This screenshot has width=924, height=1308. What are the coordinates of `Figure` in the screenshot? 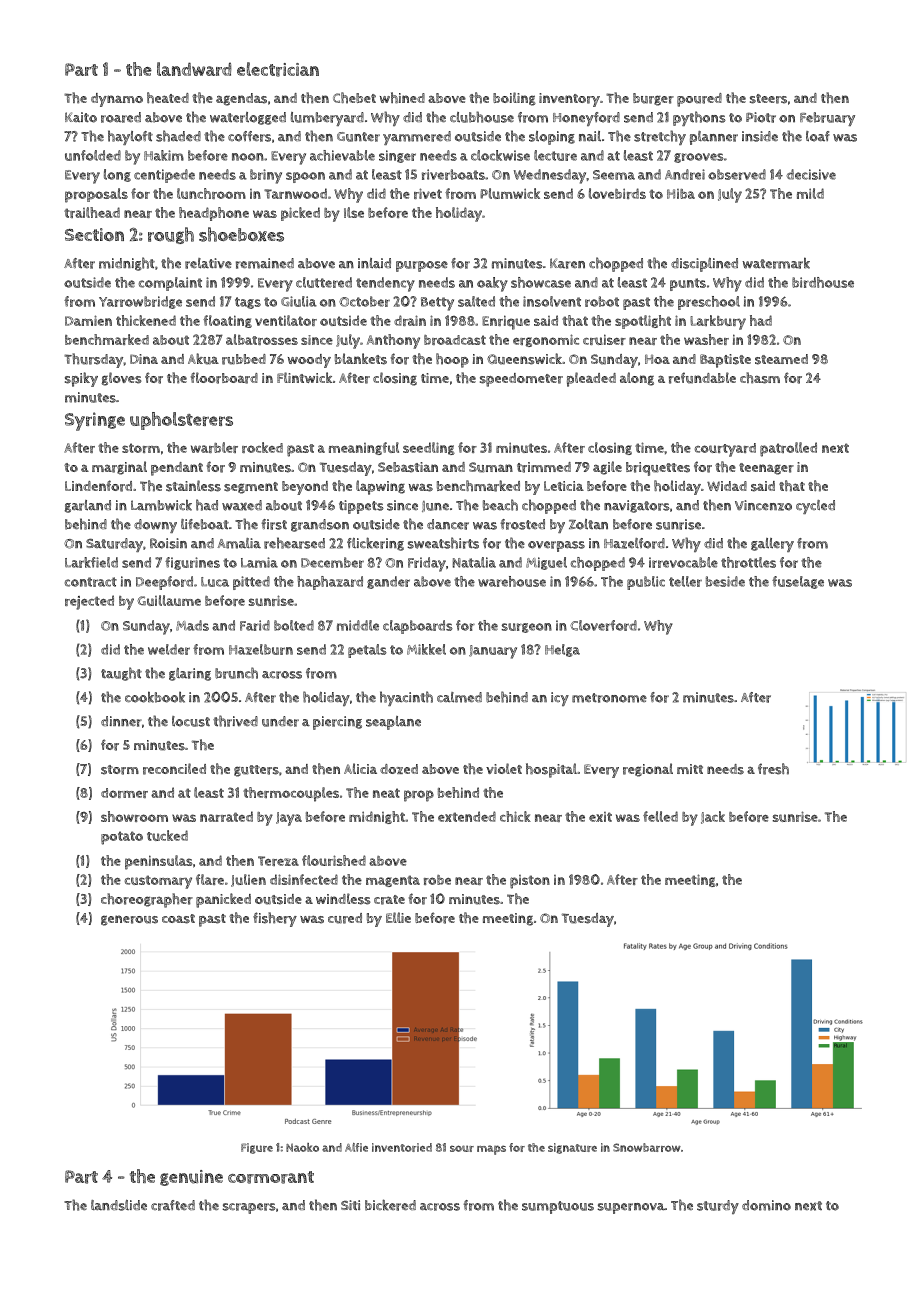 It's located at (257, 1148).
